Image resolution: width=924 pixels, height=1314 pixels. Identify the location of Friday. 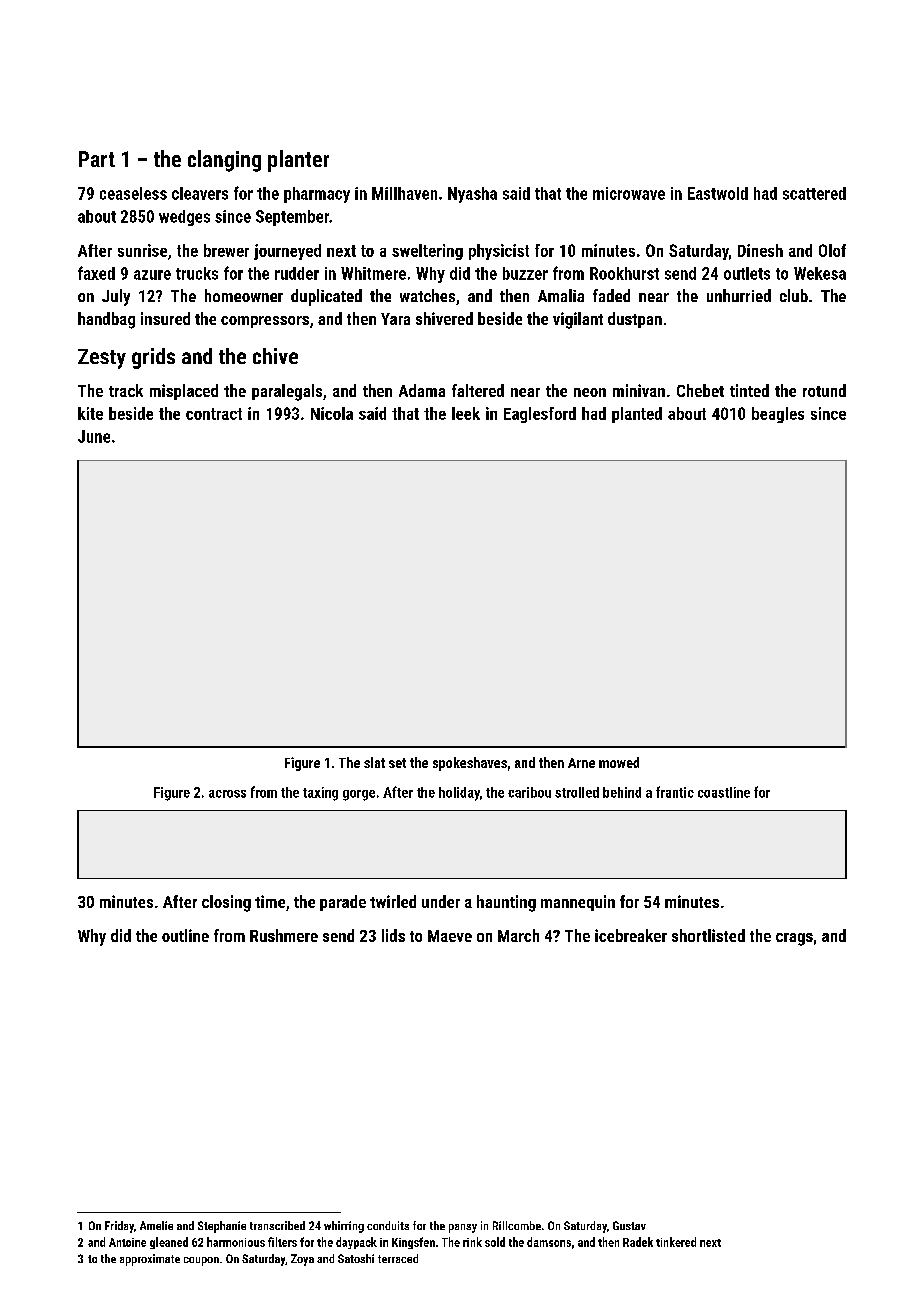
(119, 1227).
